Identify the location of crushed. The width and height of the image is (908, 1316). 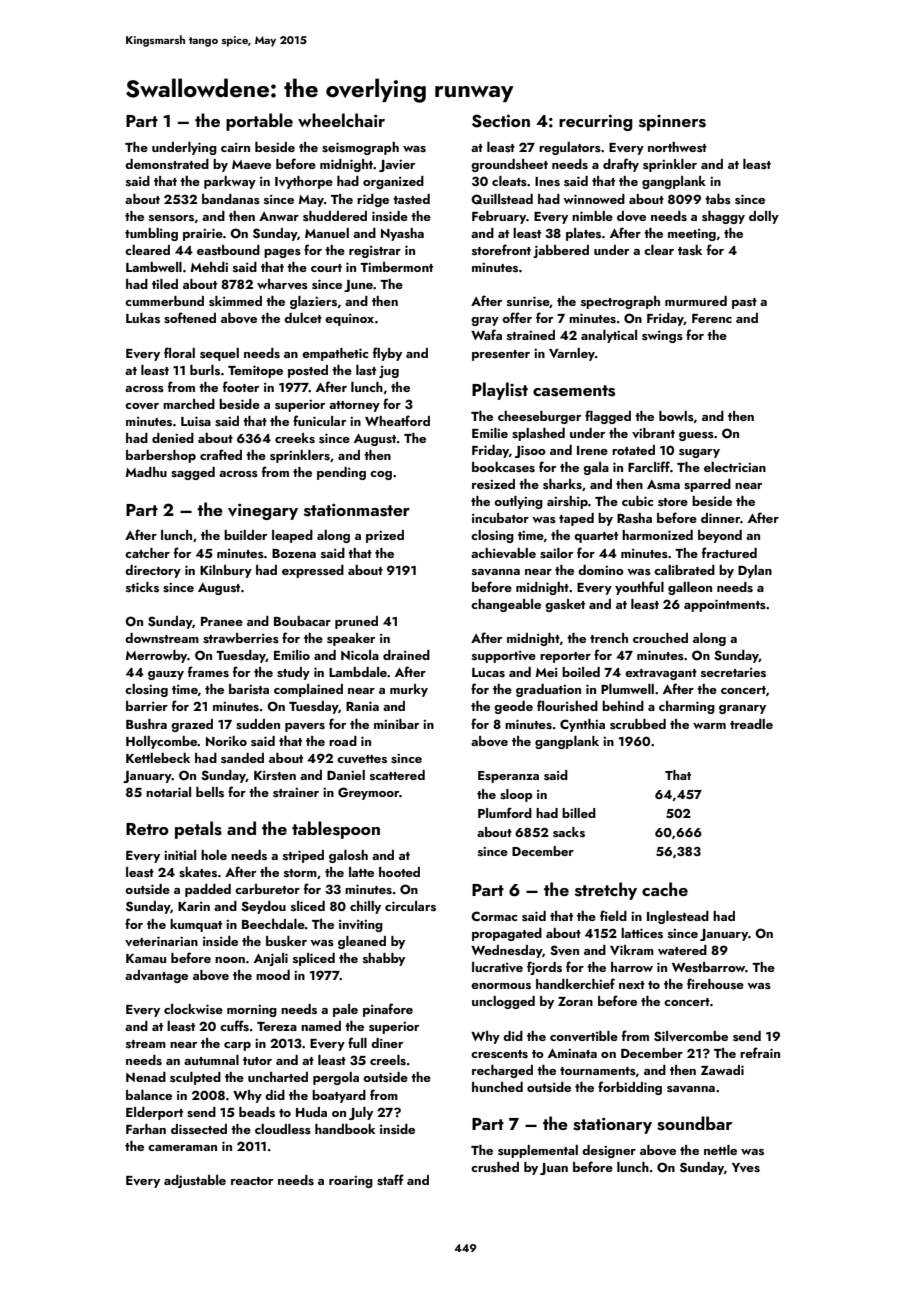
(495, 1167).
